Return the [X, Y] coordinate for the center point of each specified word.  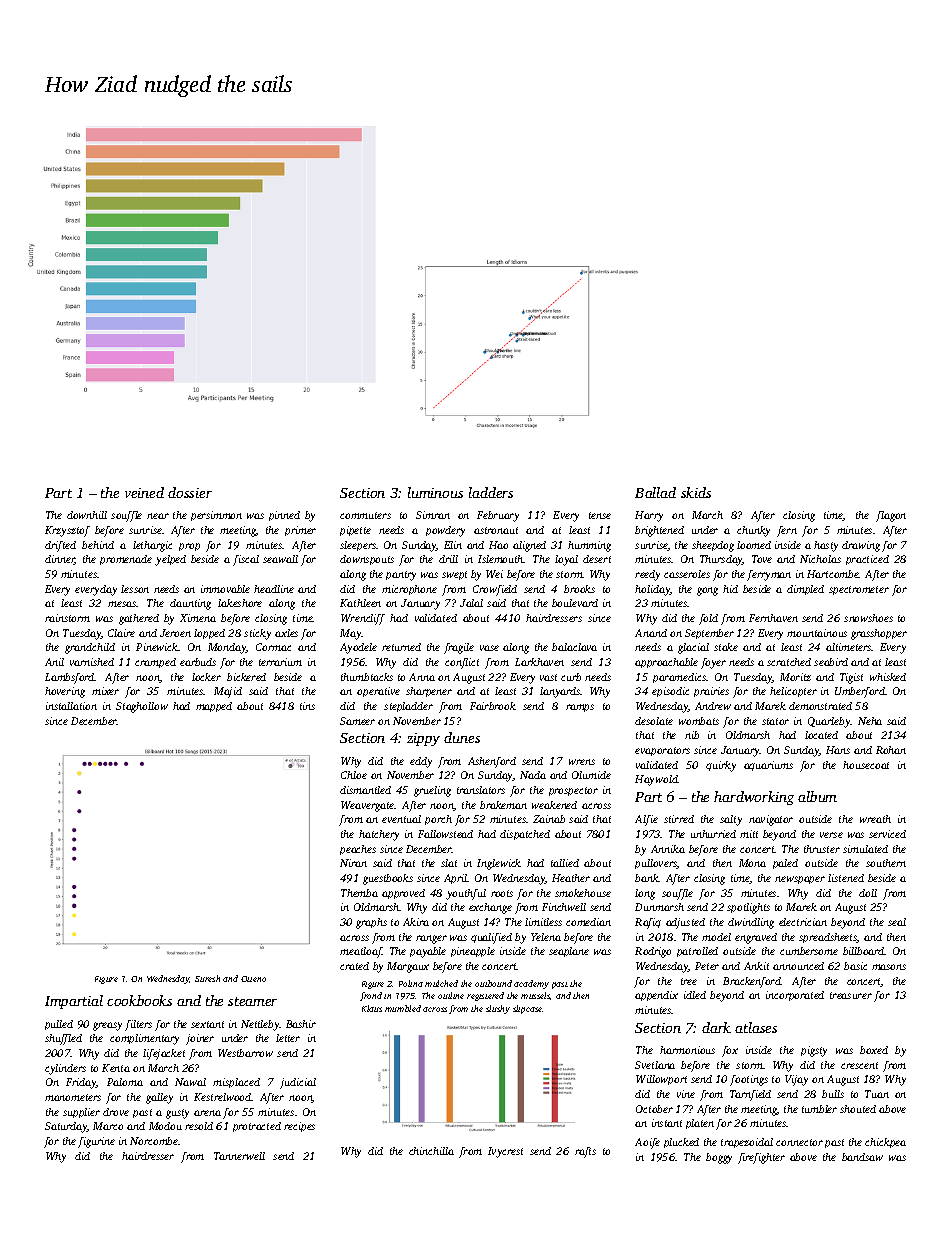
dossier [190, 492]
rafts [585, 1152]
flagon [891, 516]
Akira [416, 922]
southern [886, 863]
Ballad [655, 492]
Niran [353, 863]
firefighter [761, 1158]
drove [116, 1112]
